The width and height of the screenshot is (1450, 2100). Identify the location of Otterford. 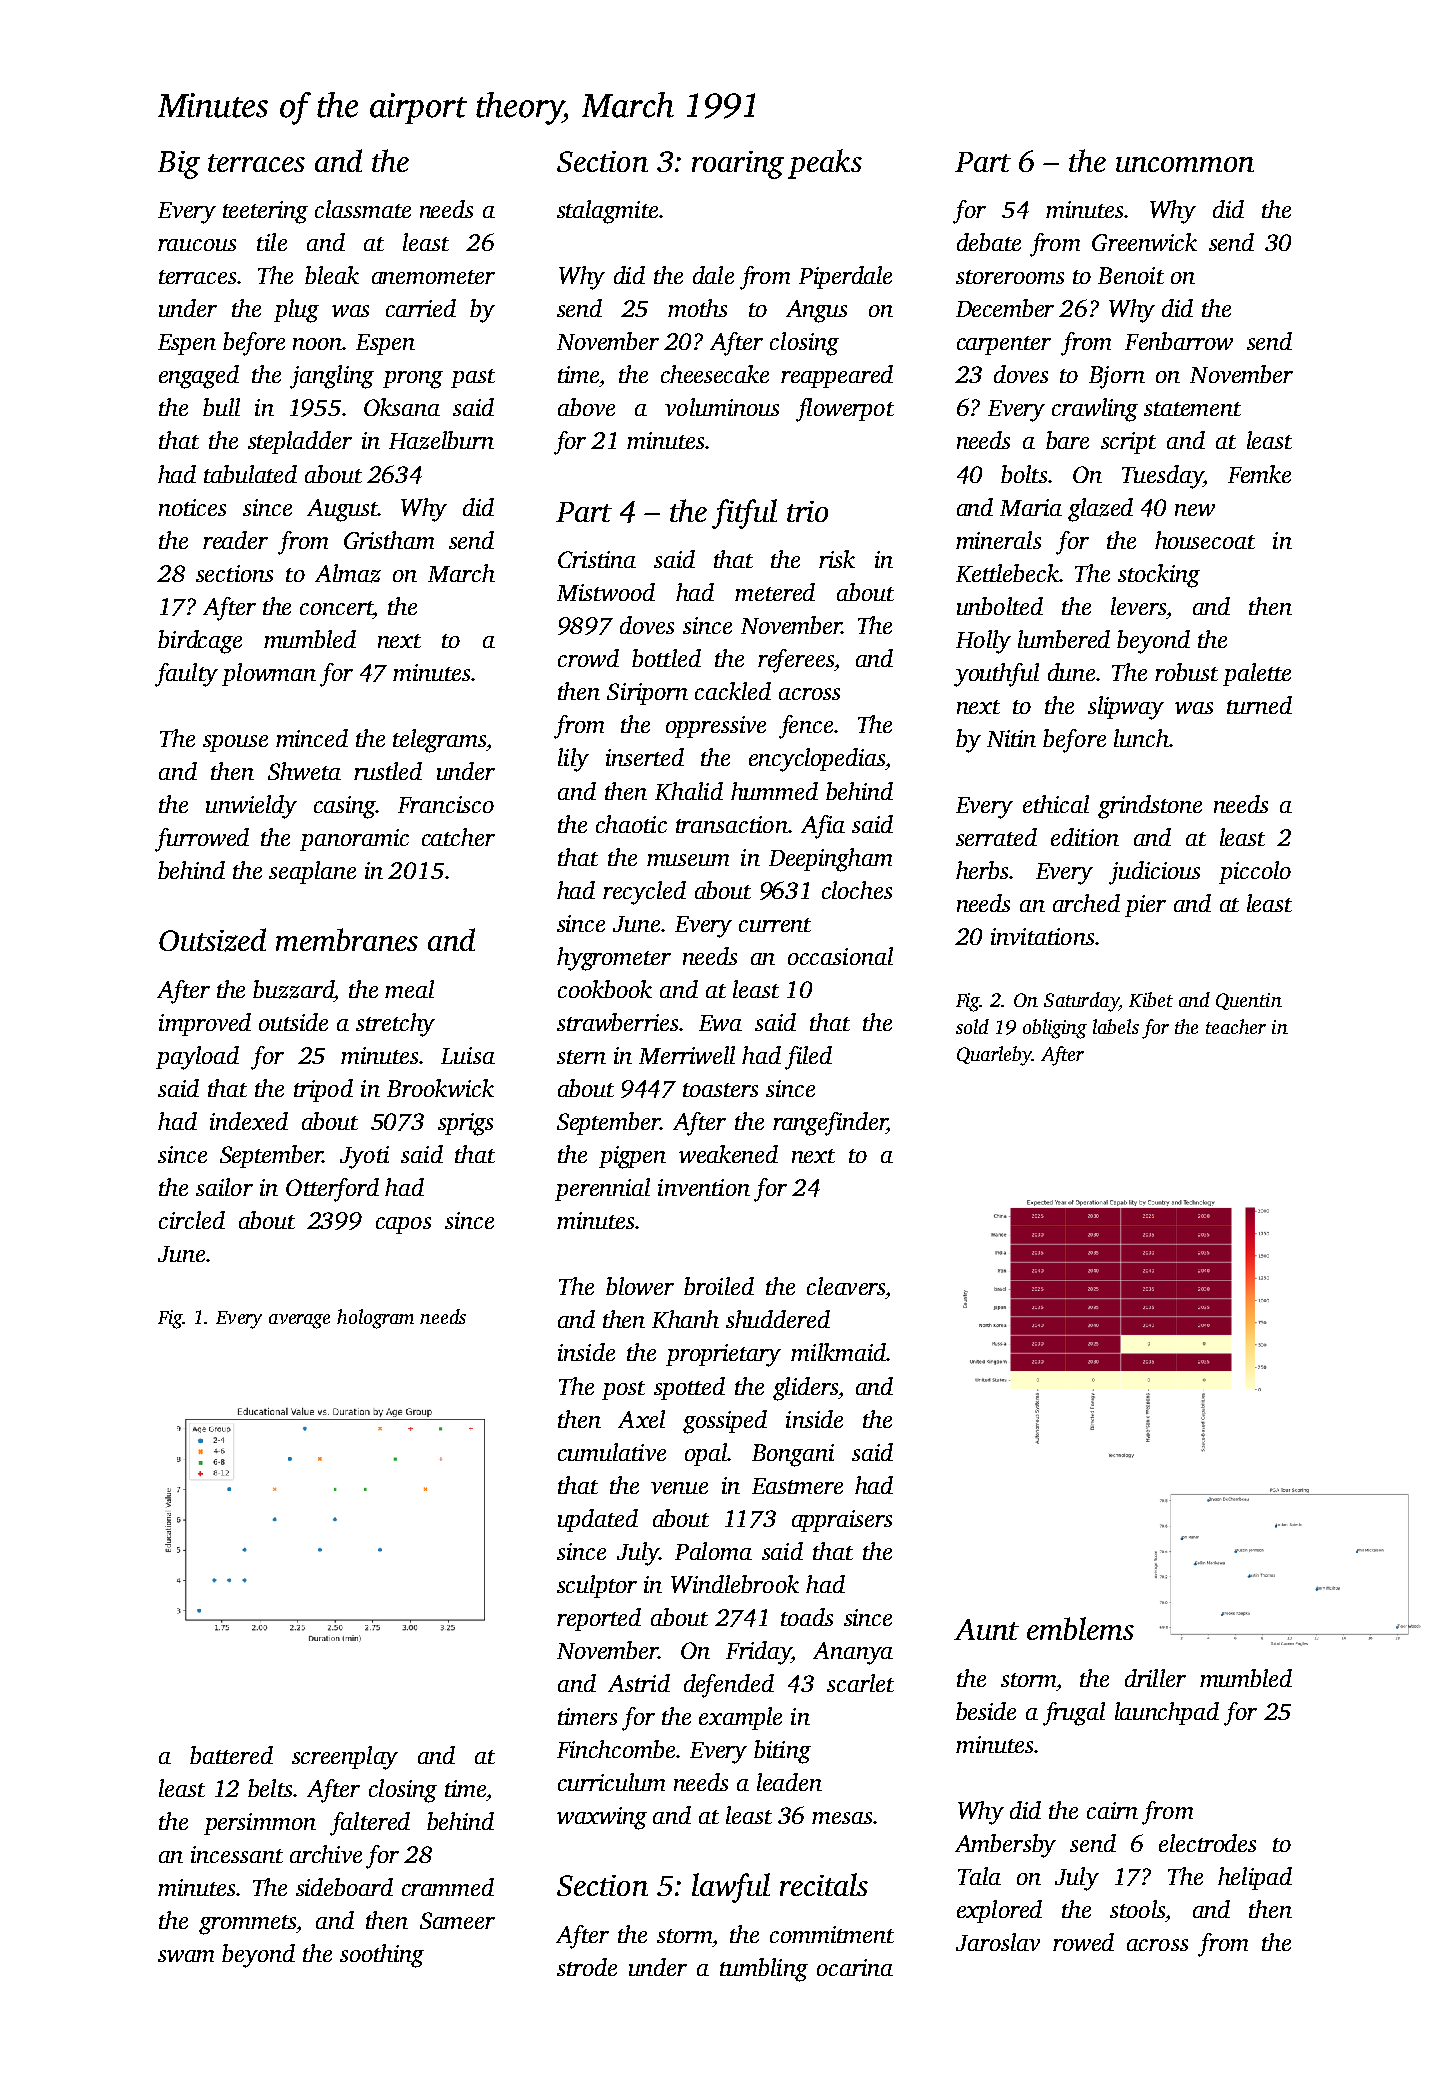
(332, 1190).
